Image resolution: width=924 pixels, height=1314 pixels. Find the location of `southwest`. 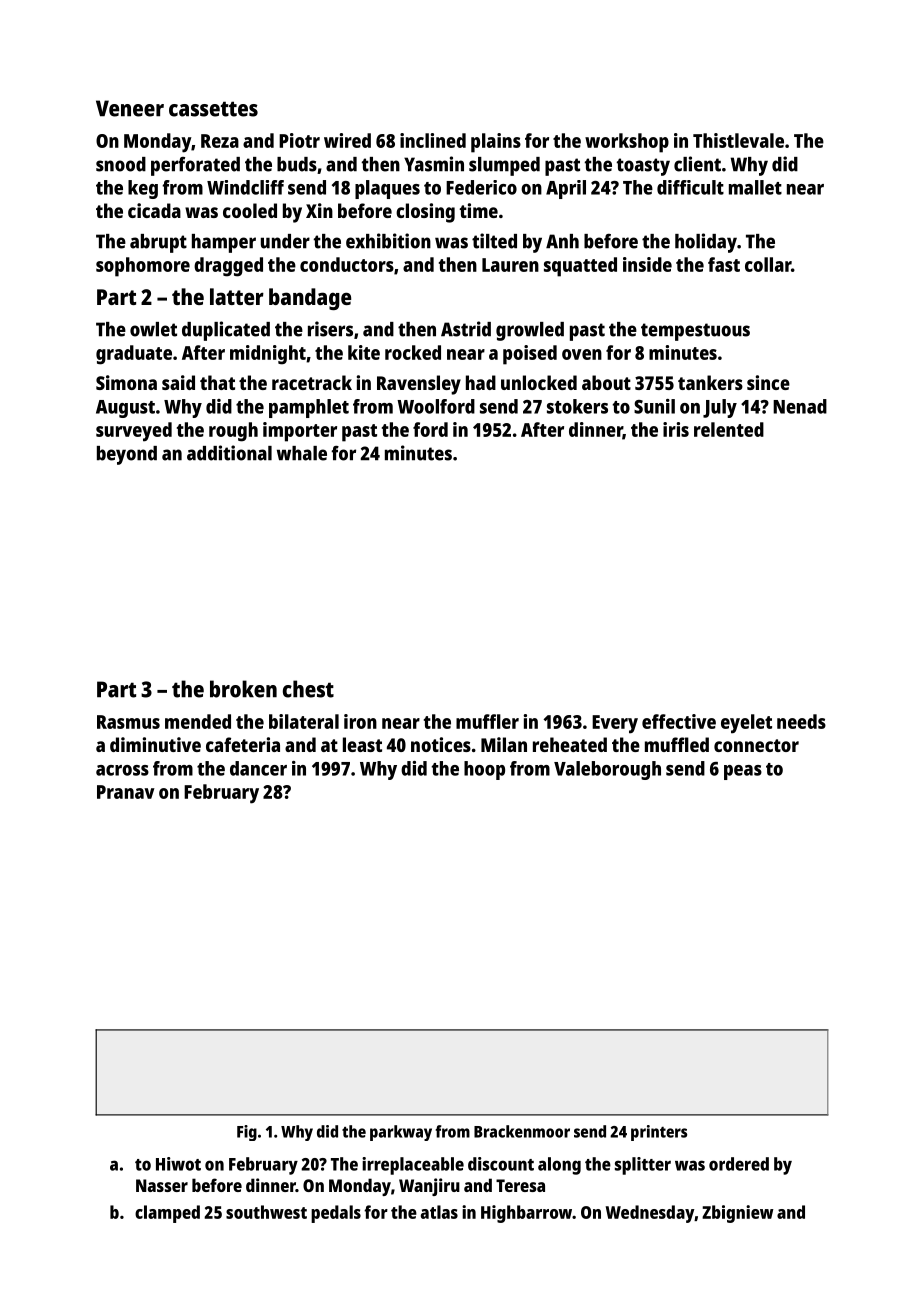

southwest is located at coordinates (266, 1212).
